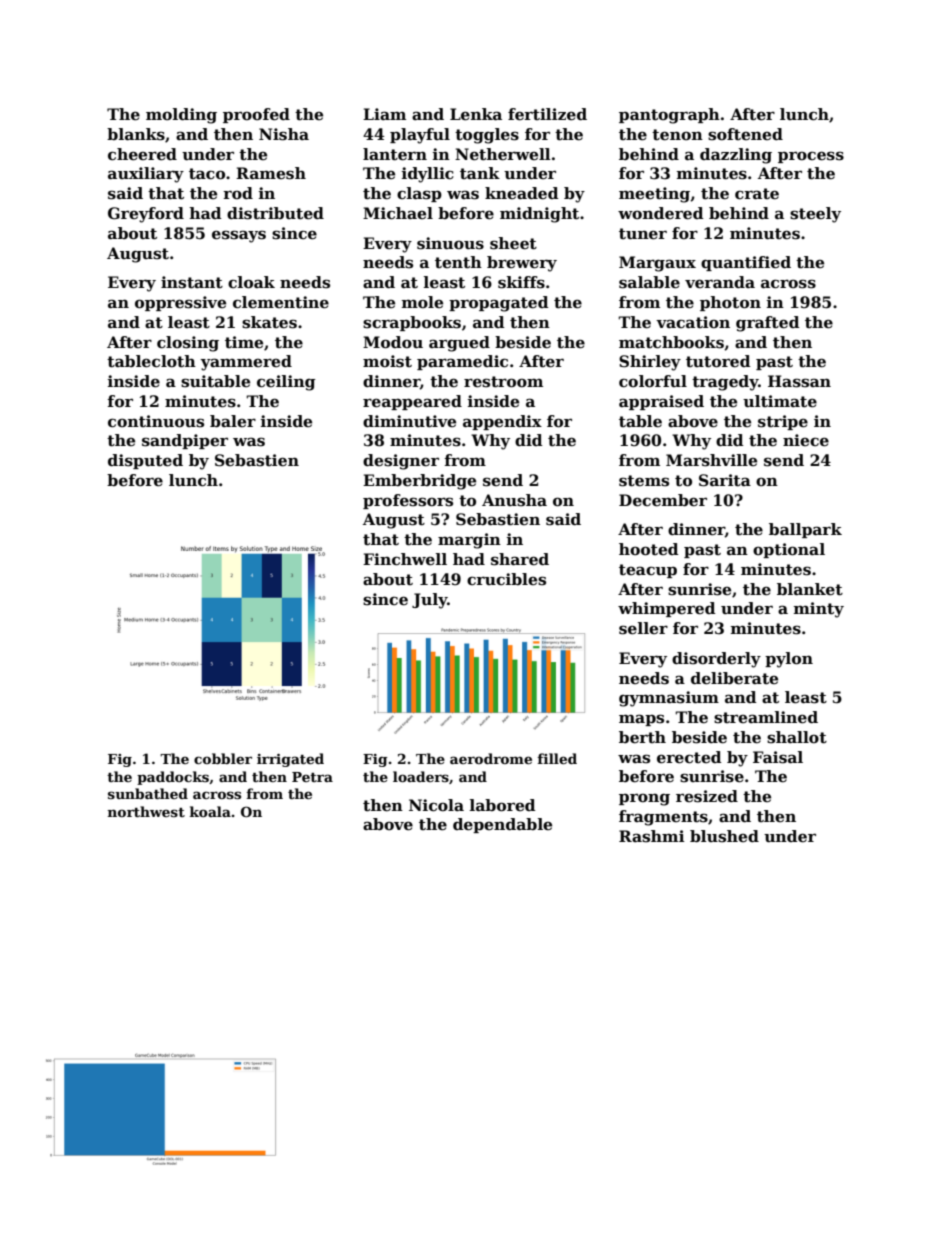 The width and height of the screenshot is (952, 1233). I want to click on grafted, so click(768, 324).
